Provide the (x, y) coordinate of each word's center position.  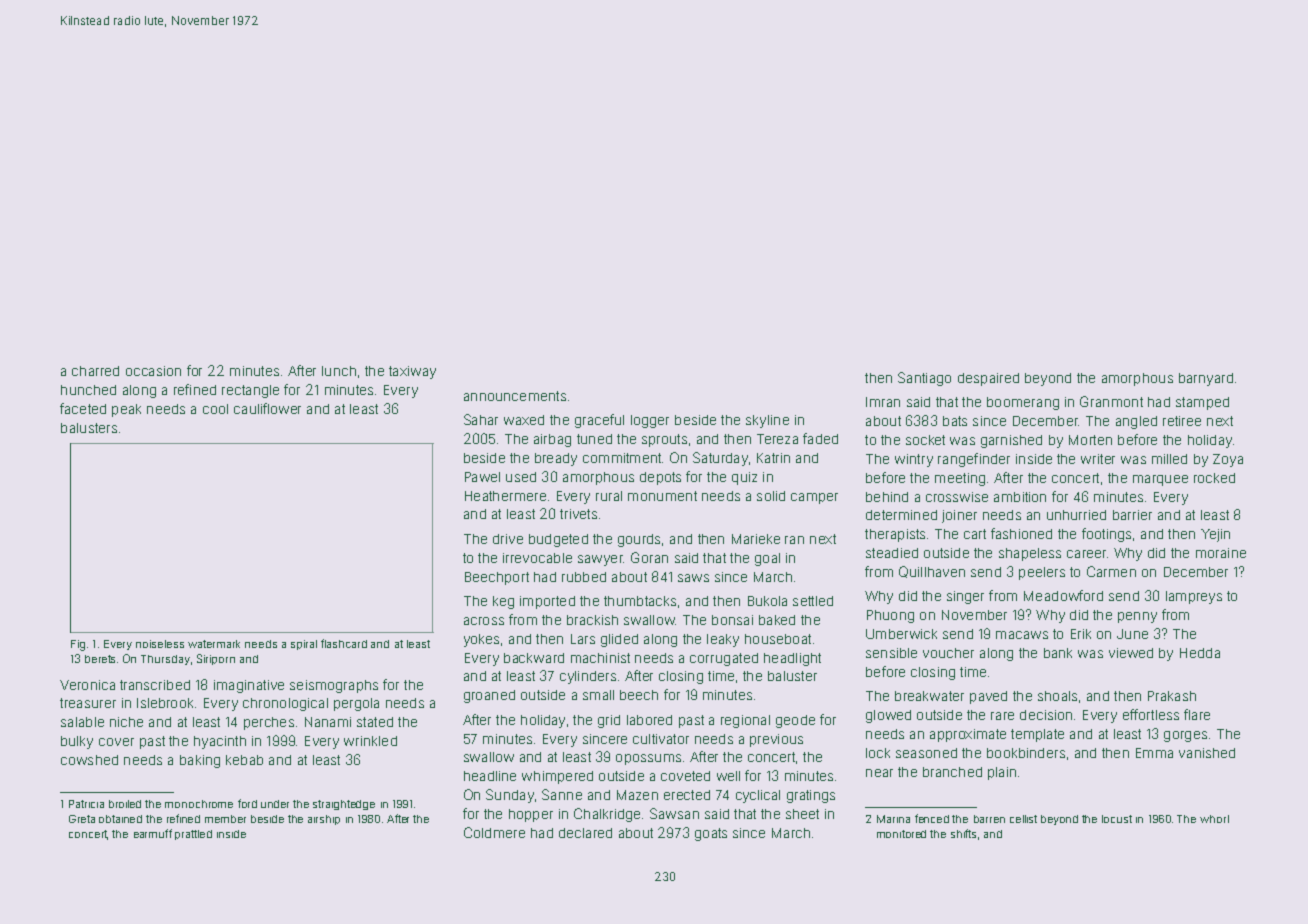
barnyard (1206, 379)
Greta (82, 819)
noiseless (160, 644)
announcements (515, 396)
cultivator (661, 739)
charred (95, 371)
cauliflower (267, 408)
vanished (1207, 753)
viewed (1131, 653)
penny (1137, 617)
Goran (649, 557)
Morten (1090, 440)
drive (508, 539)
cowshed (89, 760)
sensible (891, 653)
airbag (552, 440)
